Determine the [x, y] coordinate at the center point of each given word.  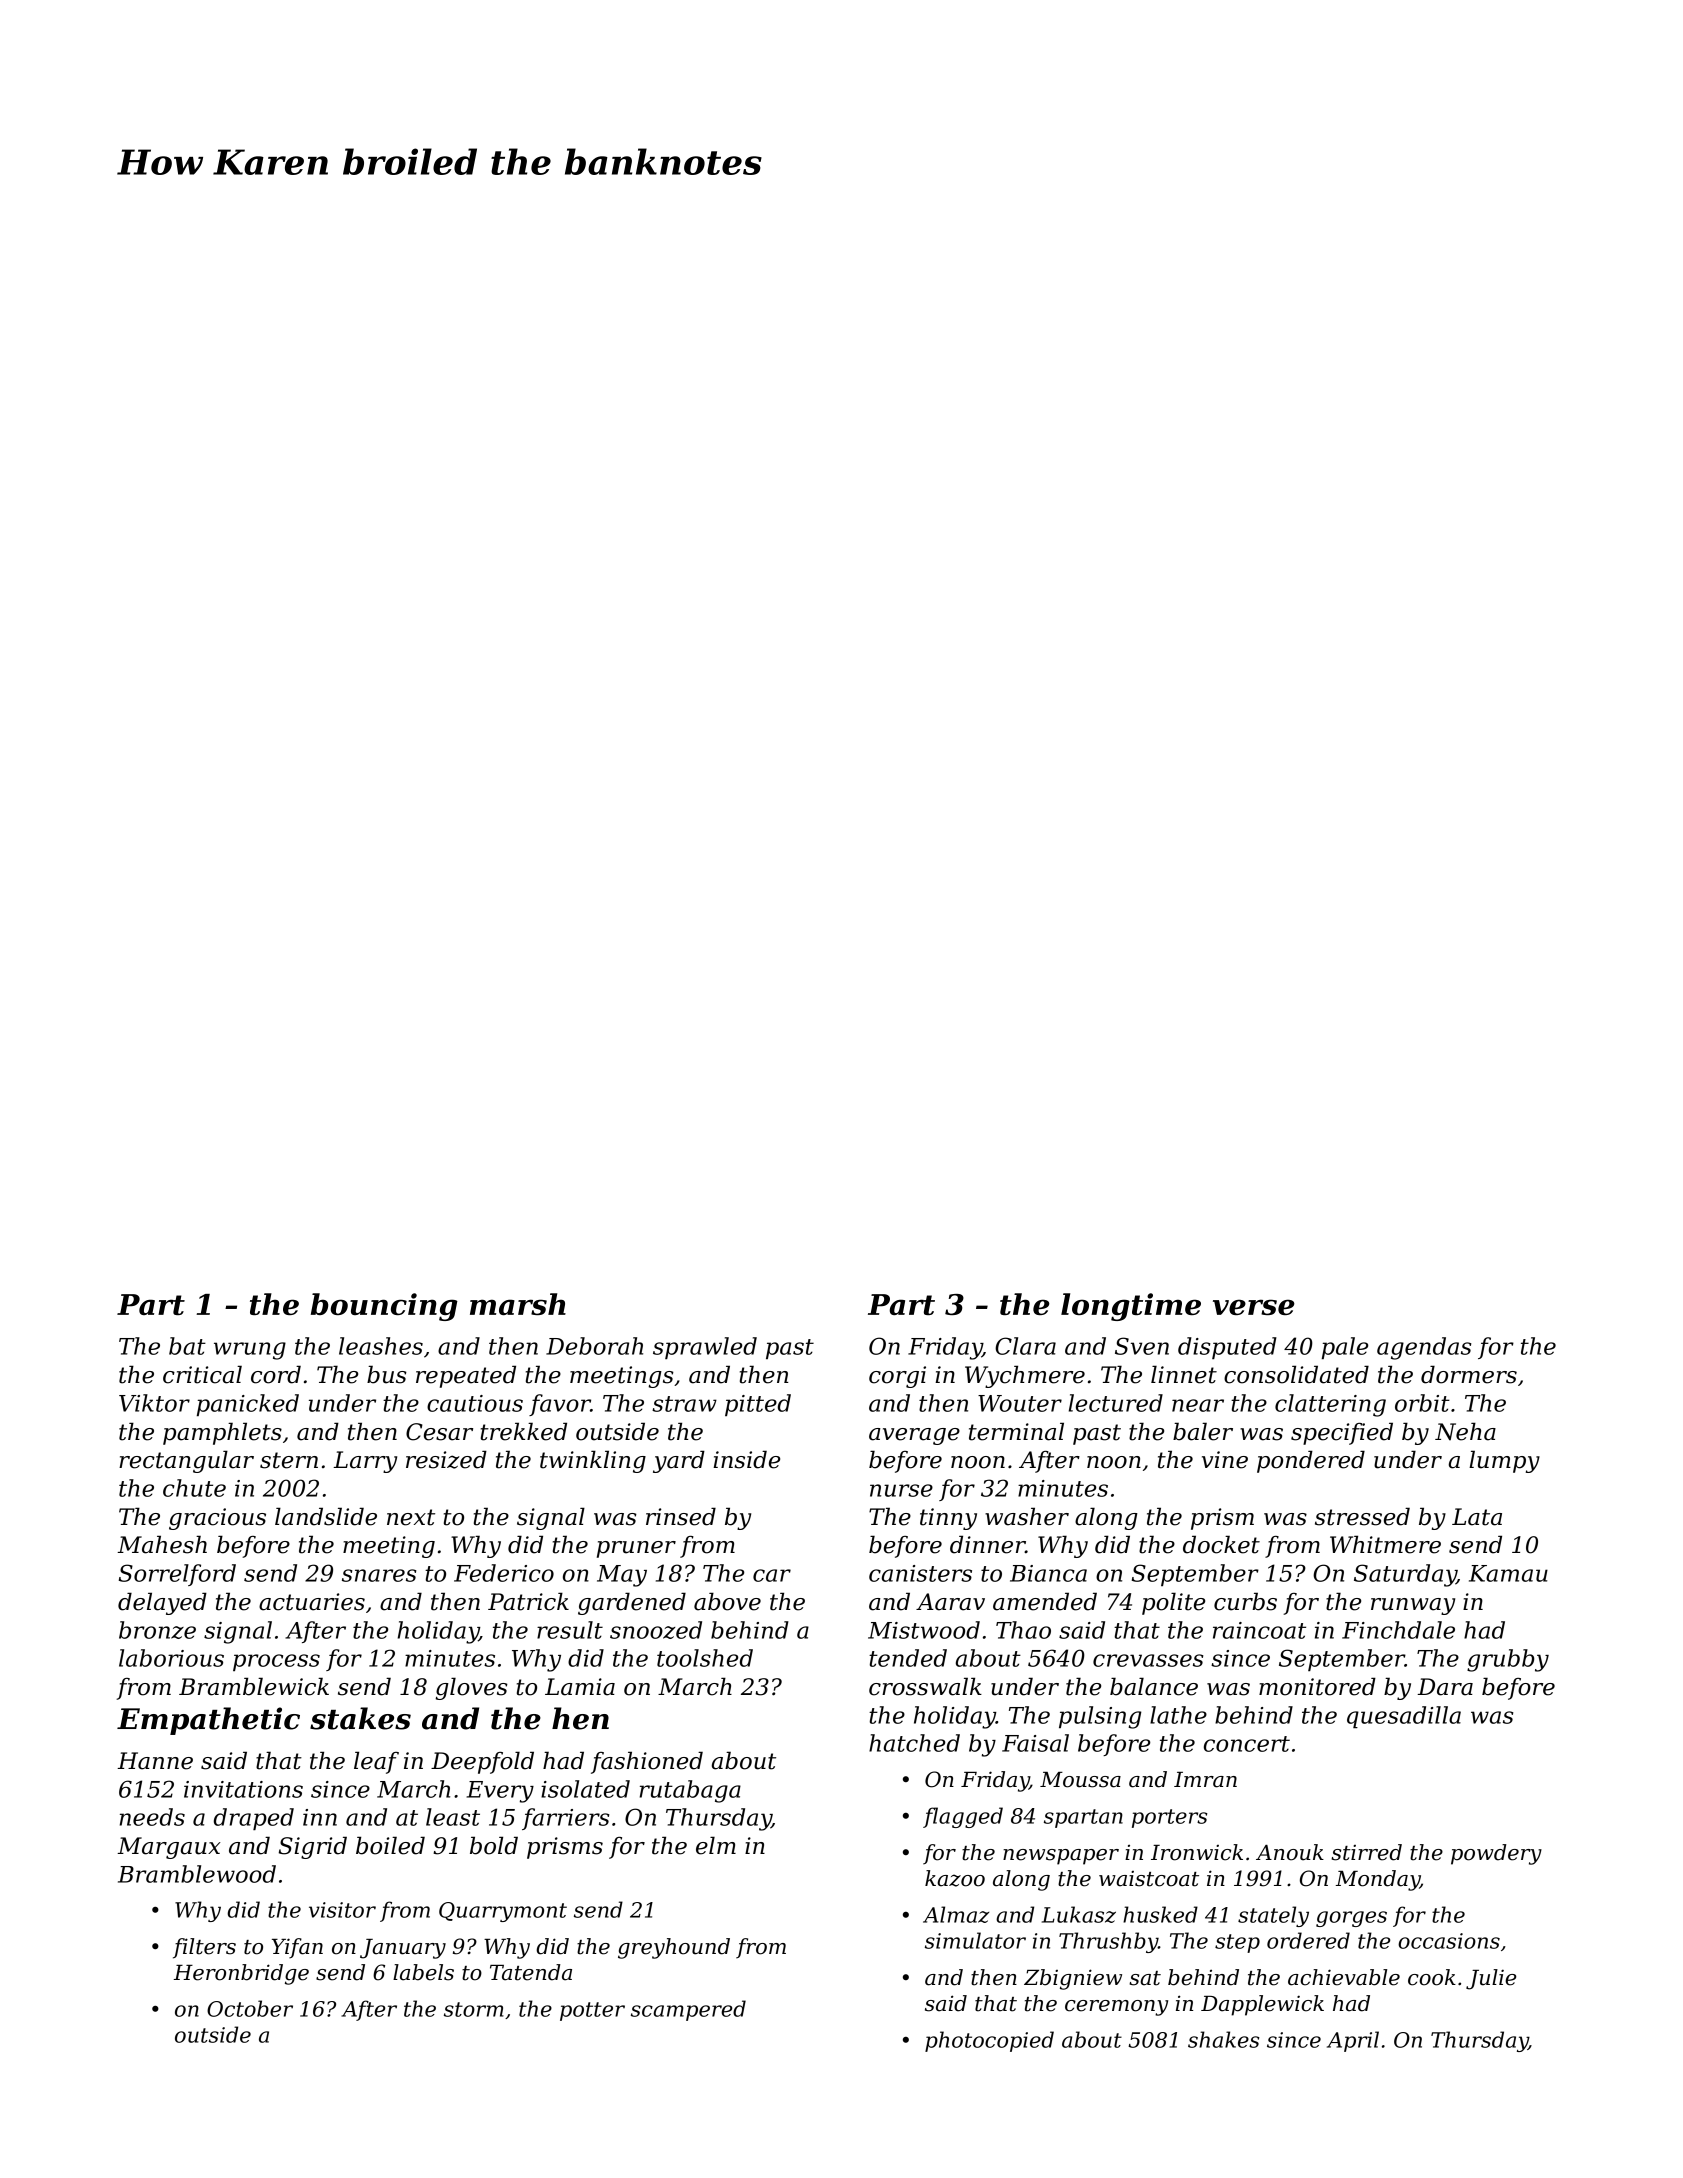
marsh [518, 1304]
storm [474, 2009]
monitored [1317, 1686]
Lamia [580, 1687]
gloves [471, 1688]
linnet [1184, 1374]
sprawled [705, 1348]
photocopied [989, 2041]
